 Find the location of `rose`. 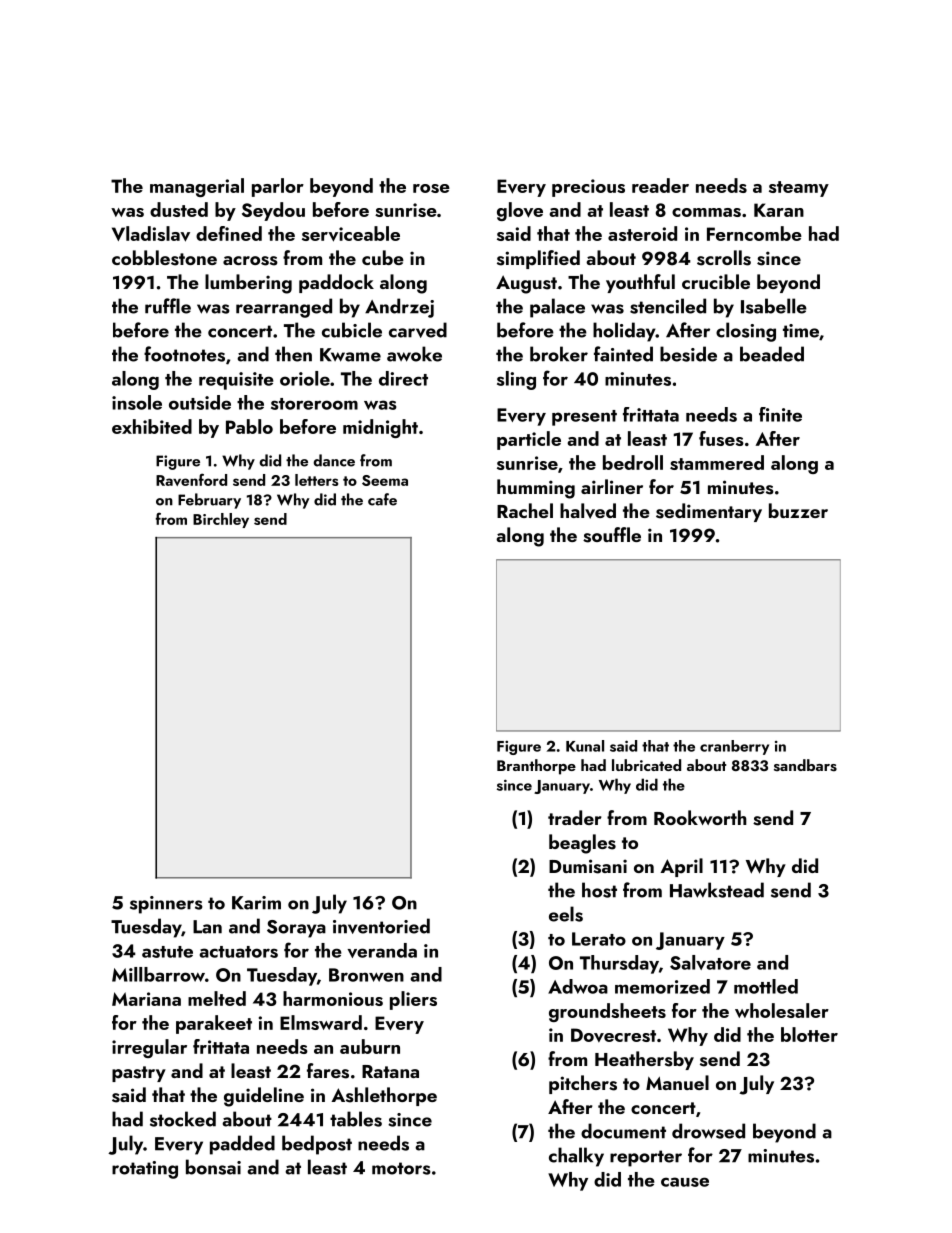

rose is located at coordinates (431, 188).
